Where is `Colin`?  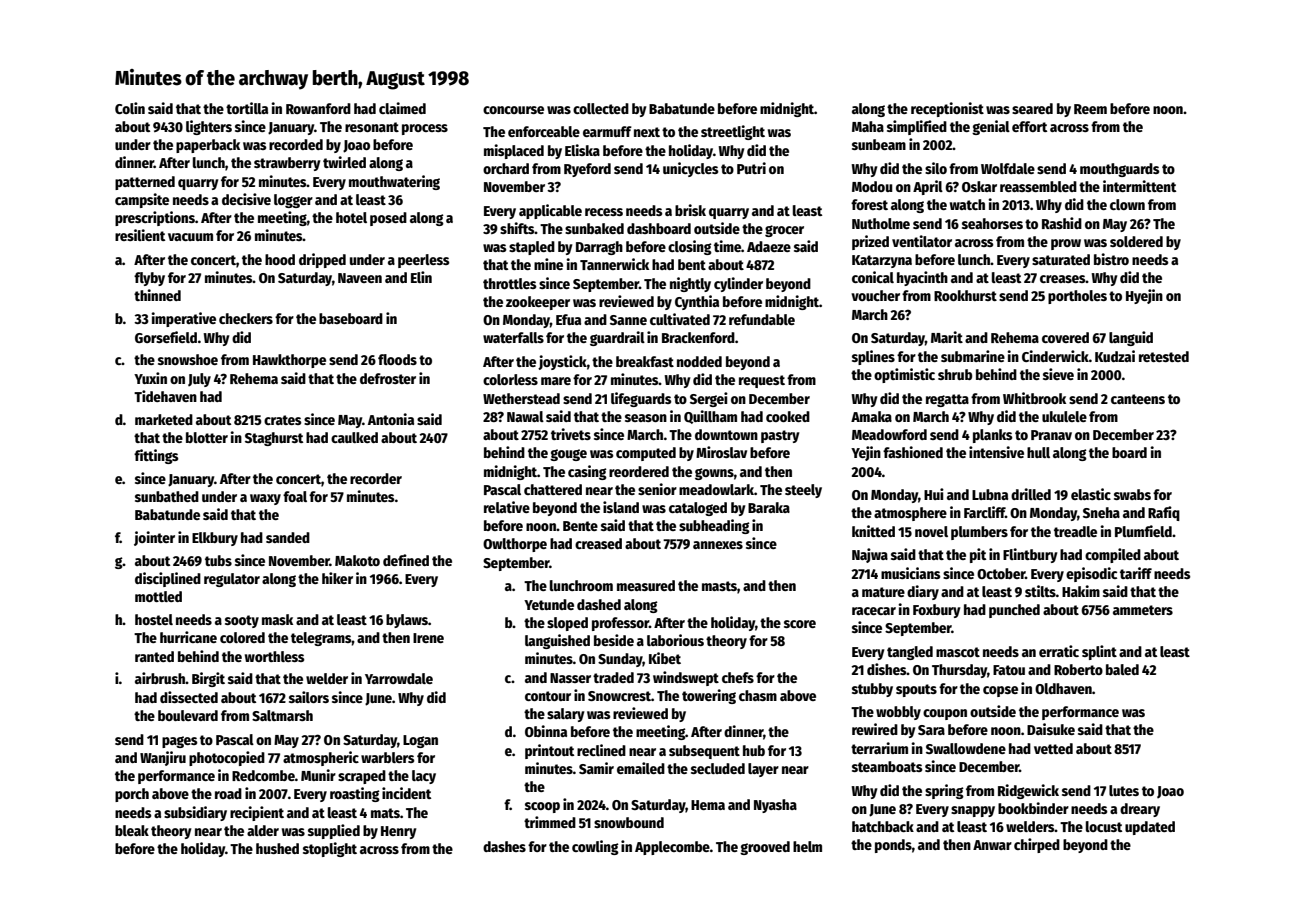
Colin is located at coordinates (130, 108).
